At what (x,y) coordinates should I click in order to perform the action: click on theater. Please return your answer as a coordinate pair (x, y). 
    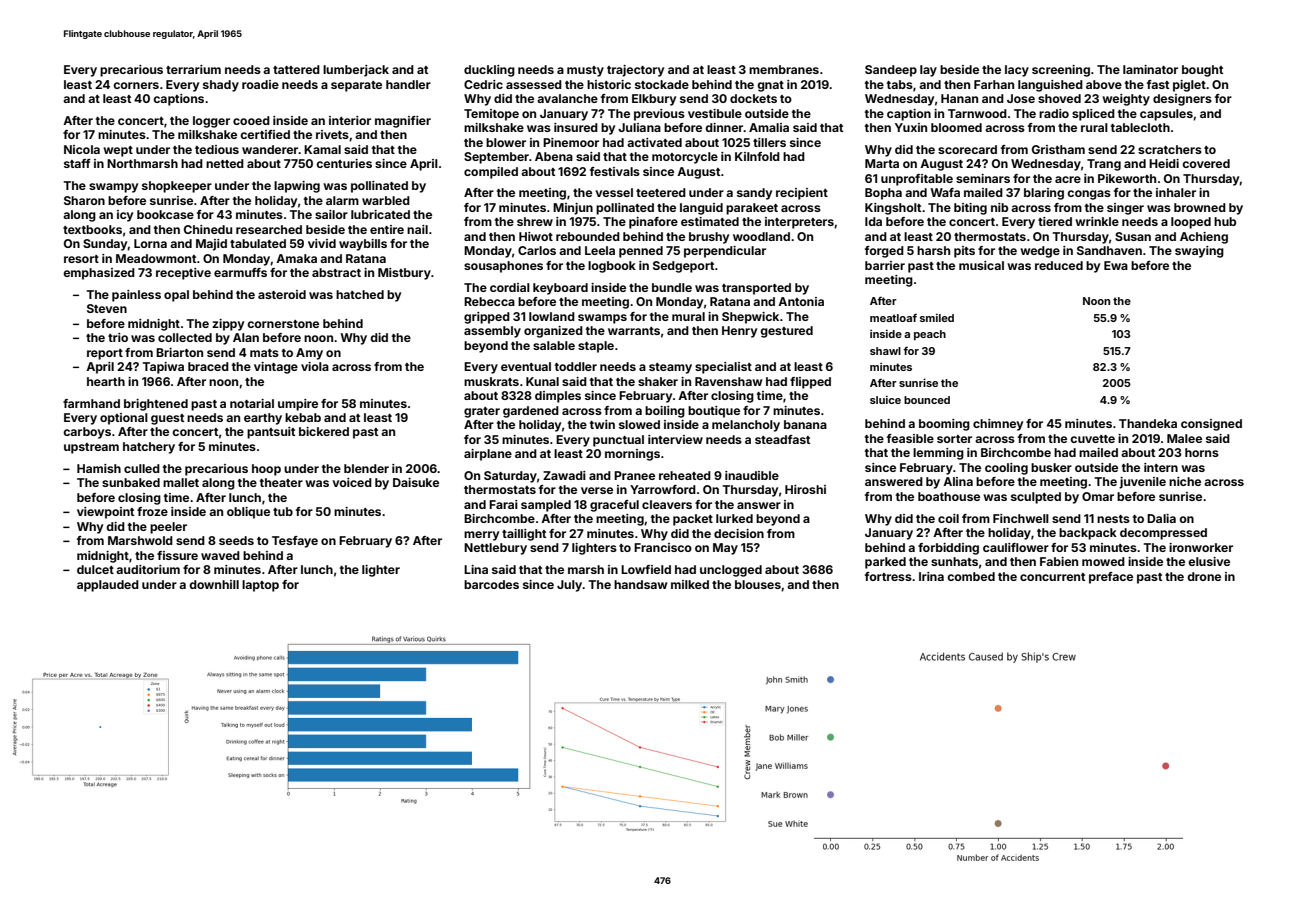
    Looking at the image, I should click on (281, 482).
